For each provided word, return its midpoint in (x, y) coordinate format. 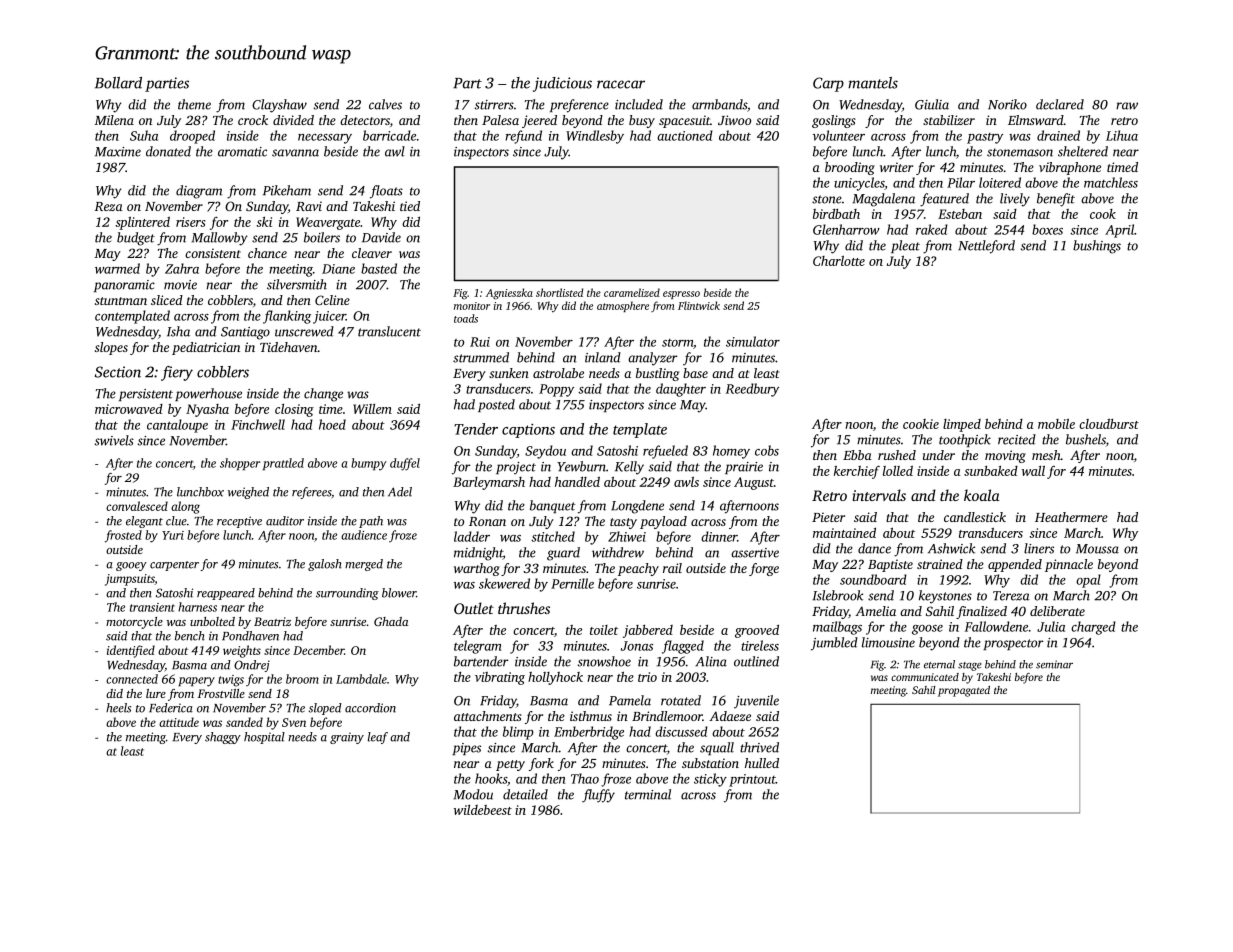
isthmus (591, 716)
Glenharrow (846, 229)
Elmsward (1036, 120)
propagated (964, 691)
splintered (142, 223)
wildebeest (483, 810)
